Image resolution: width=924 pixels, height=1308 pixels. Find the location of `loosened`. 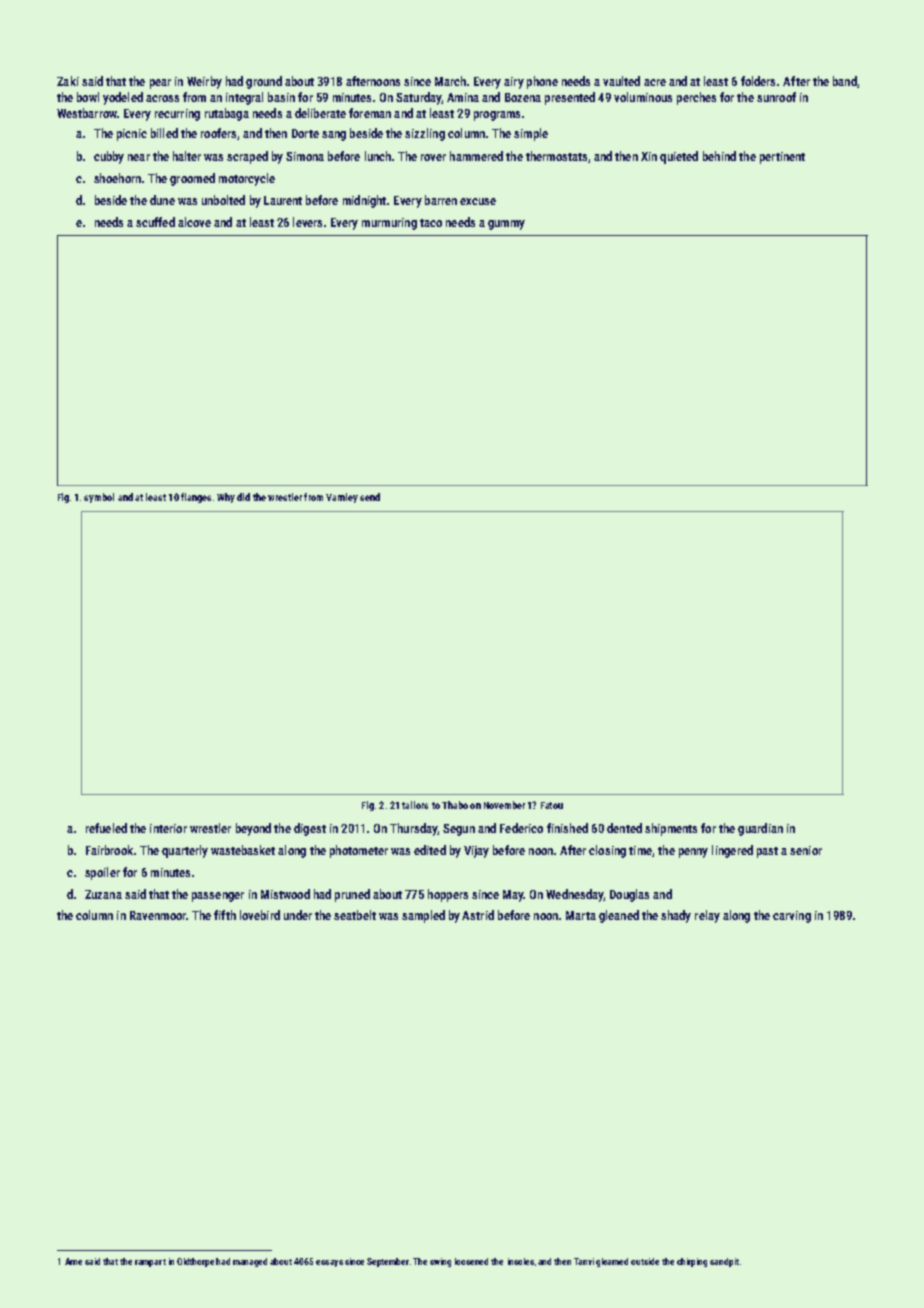

loosened is located at coordinates (471, 1261).
